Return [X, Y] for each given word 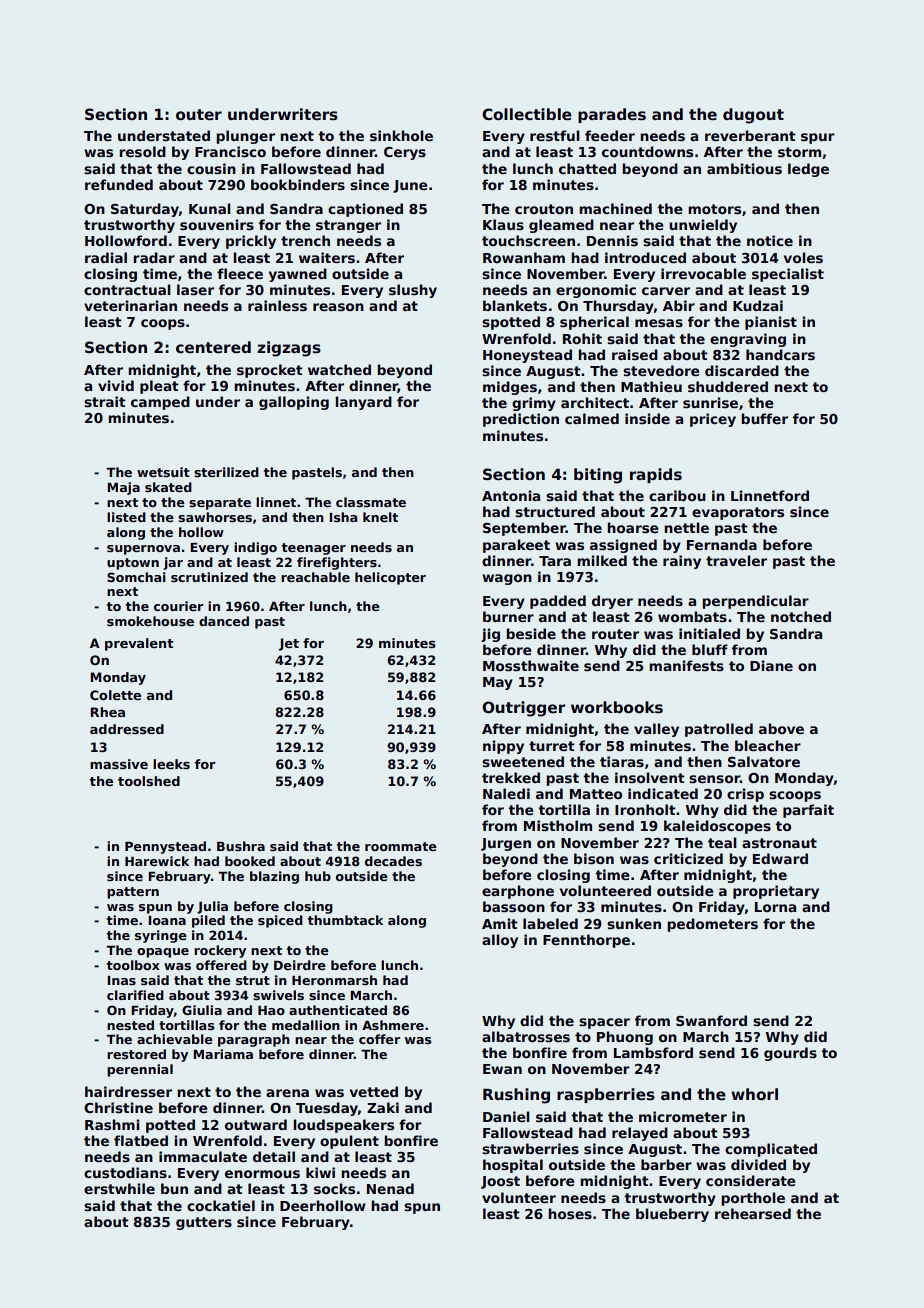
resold [142, 151]
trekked [511, 777]
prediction [521, 420]
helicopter [390, 578]
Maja [123, 488]
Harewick [157, 861]
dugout [753, 116]
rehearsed [753, 1213]
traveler [736, 560]
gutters [204, 1223]
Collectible [527, 114]
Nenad [390, 1188]
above [781, 728]
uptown [133, 564]
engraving [748, 340]
